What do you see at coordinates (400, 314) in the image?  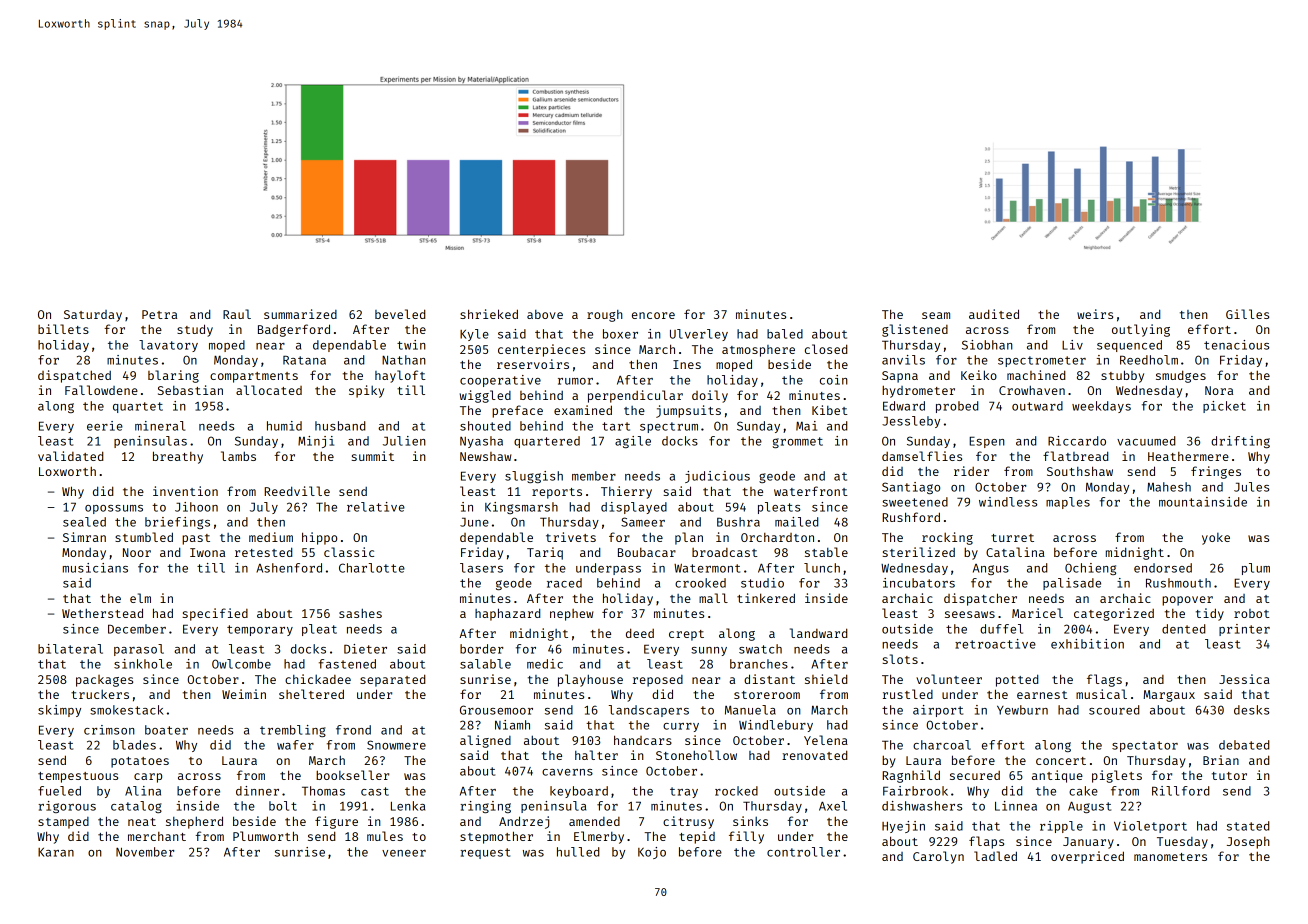 I see `beveled` at bounding box center [400, 314].
